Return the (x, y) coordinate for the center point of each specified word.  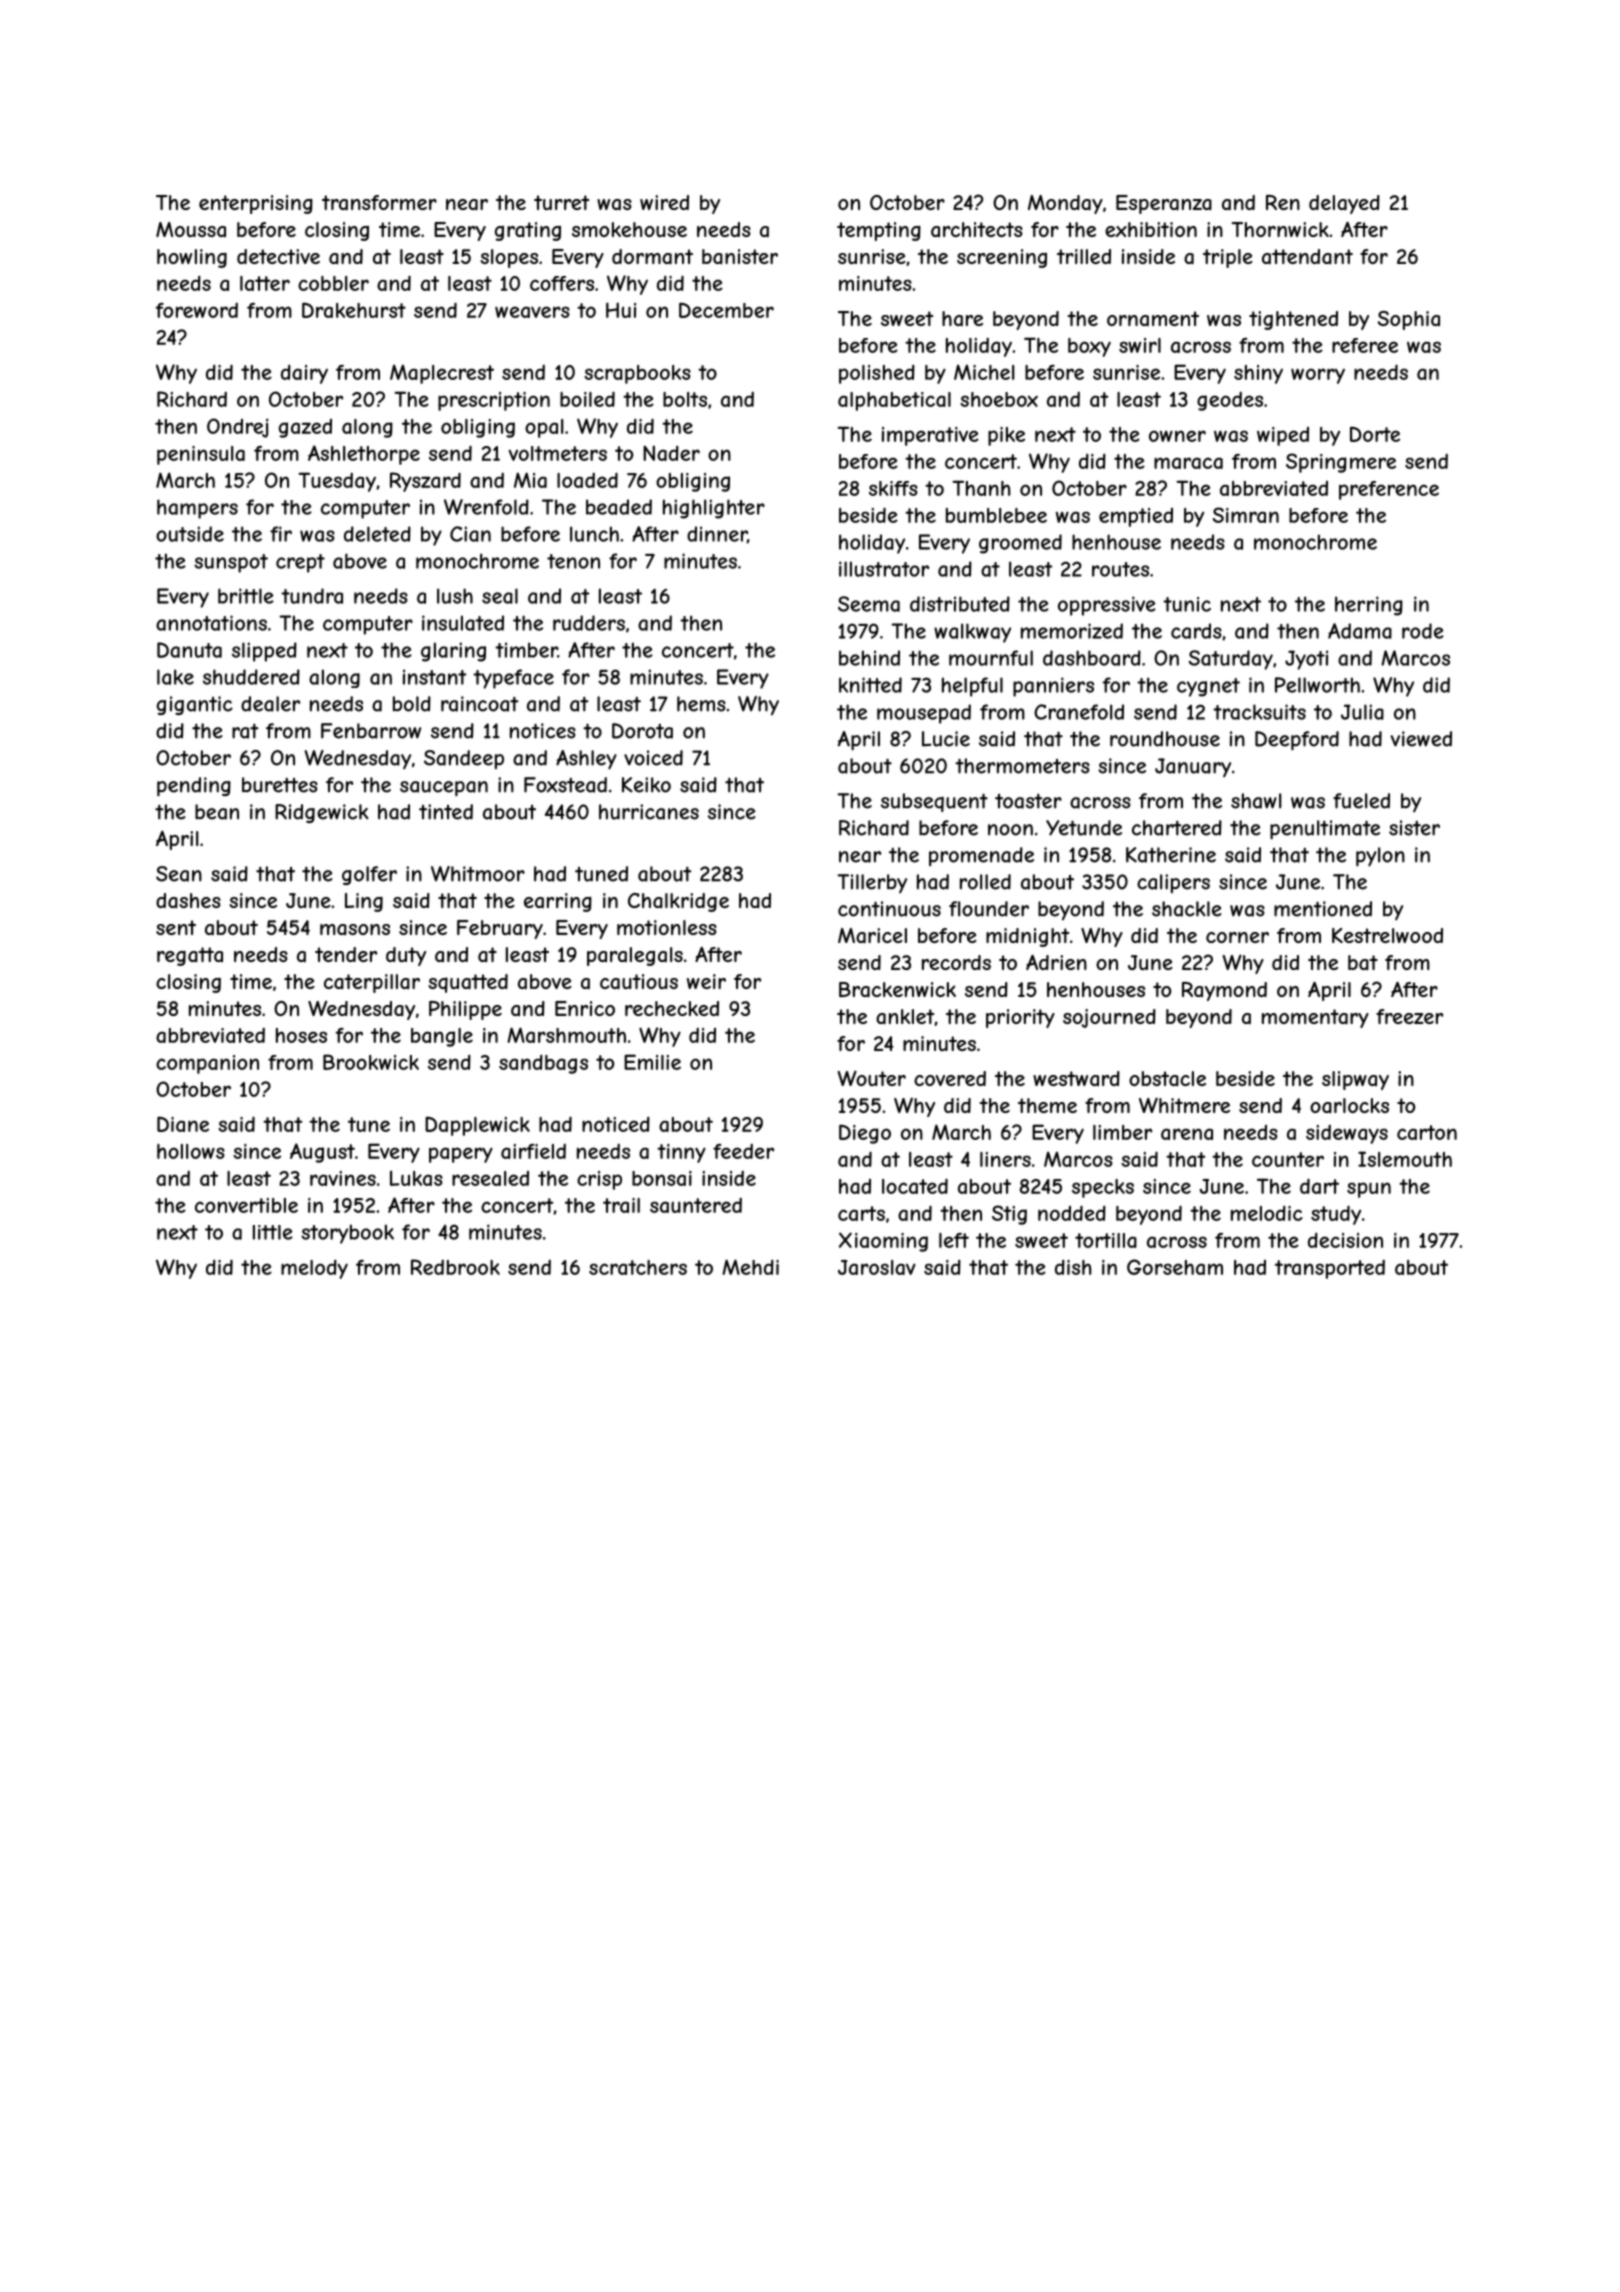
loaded (587, 480)
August (322, 1153)
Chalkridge (678, 902)
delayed (1344, 204)
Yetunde (1084, 828)
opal (544, 428)
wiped (1283, 436)
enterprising (256, 204)
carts (861, 1213)
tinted (446, 812)
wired (664, 202)
